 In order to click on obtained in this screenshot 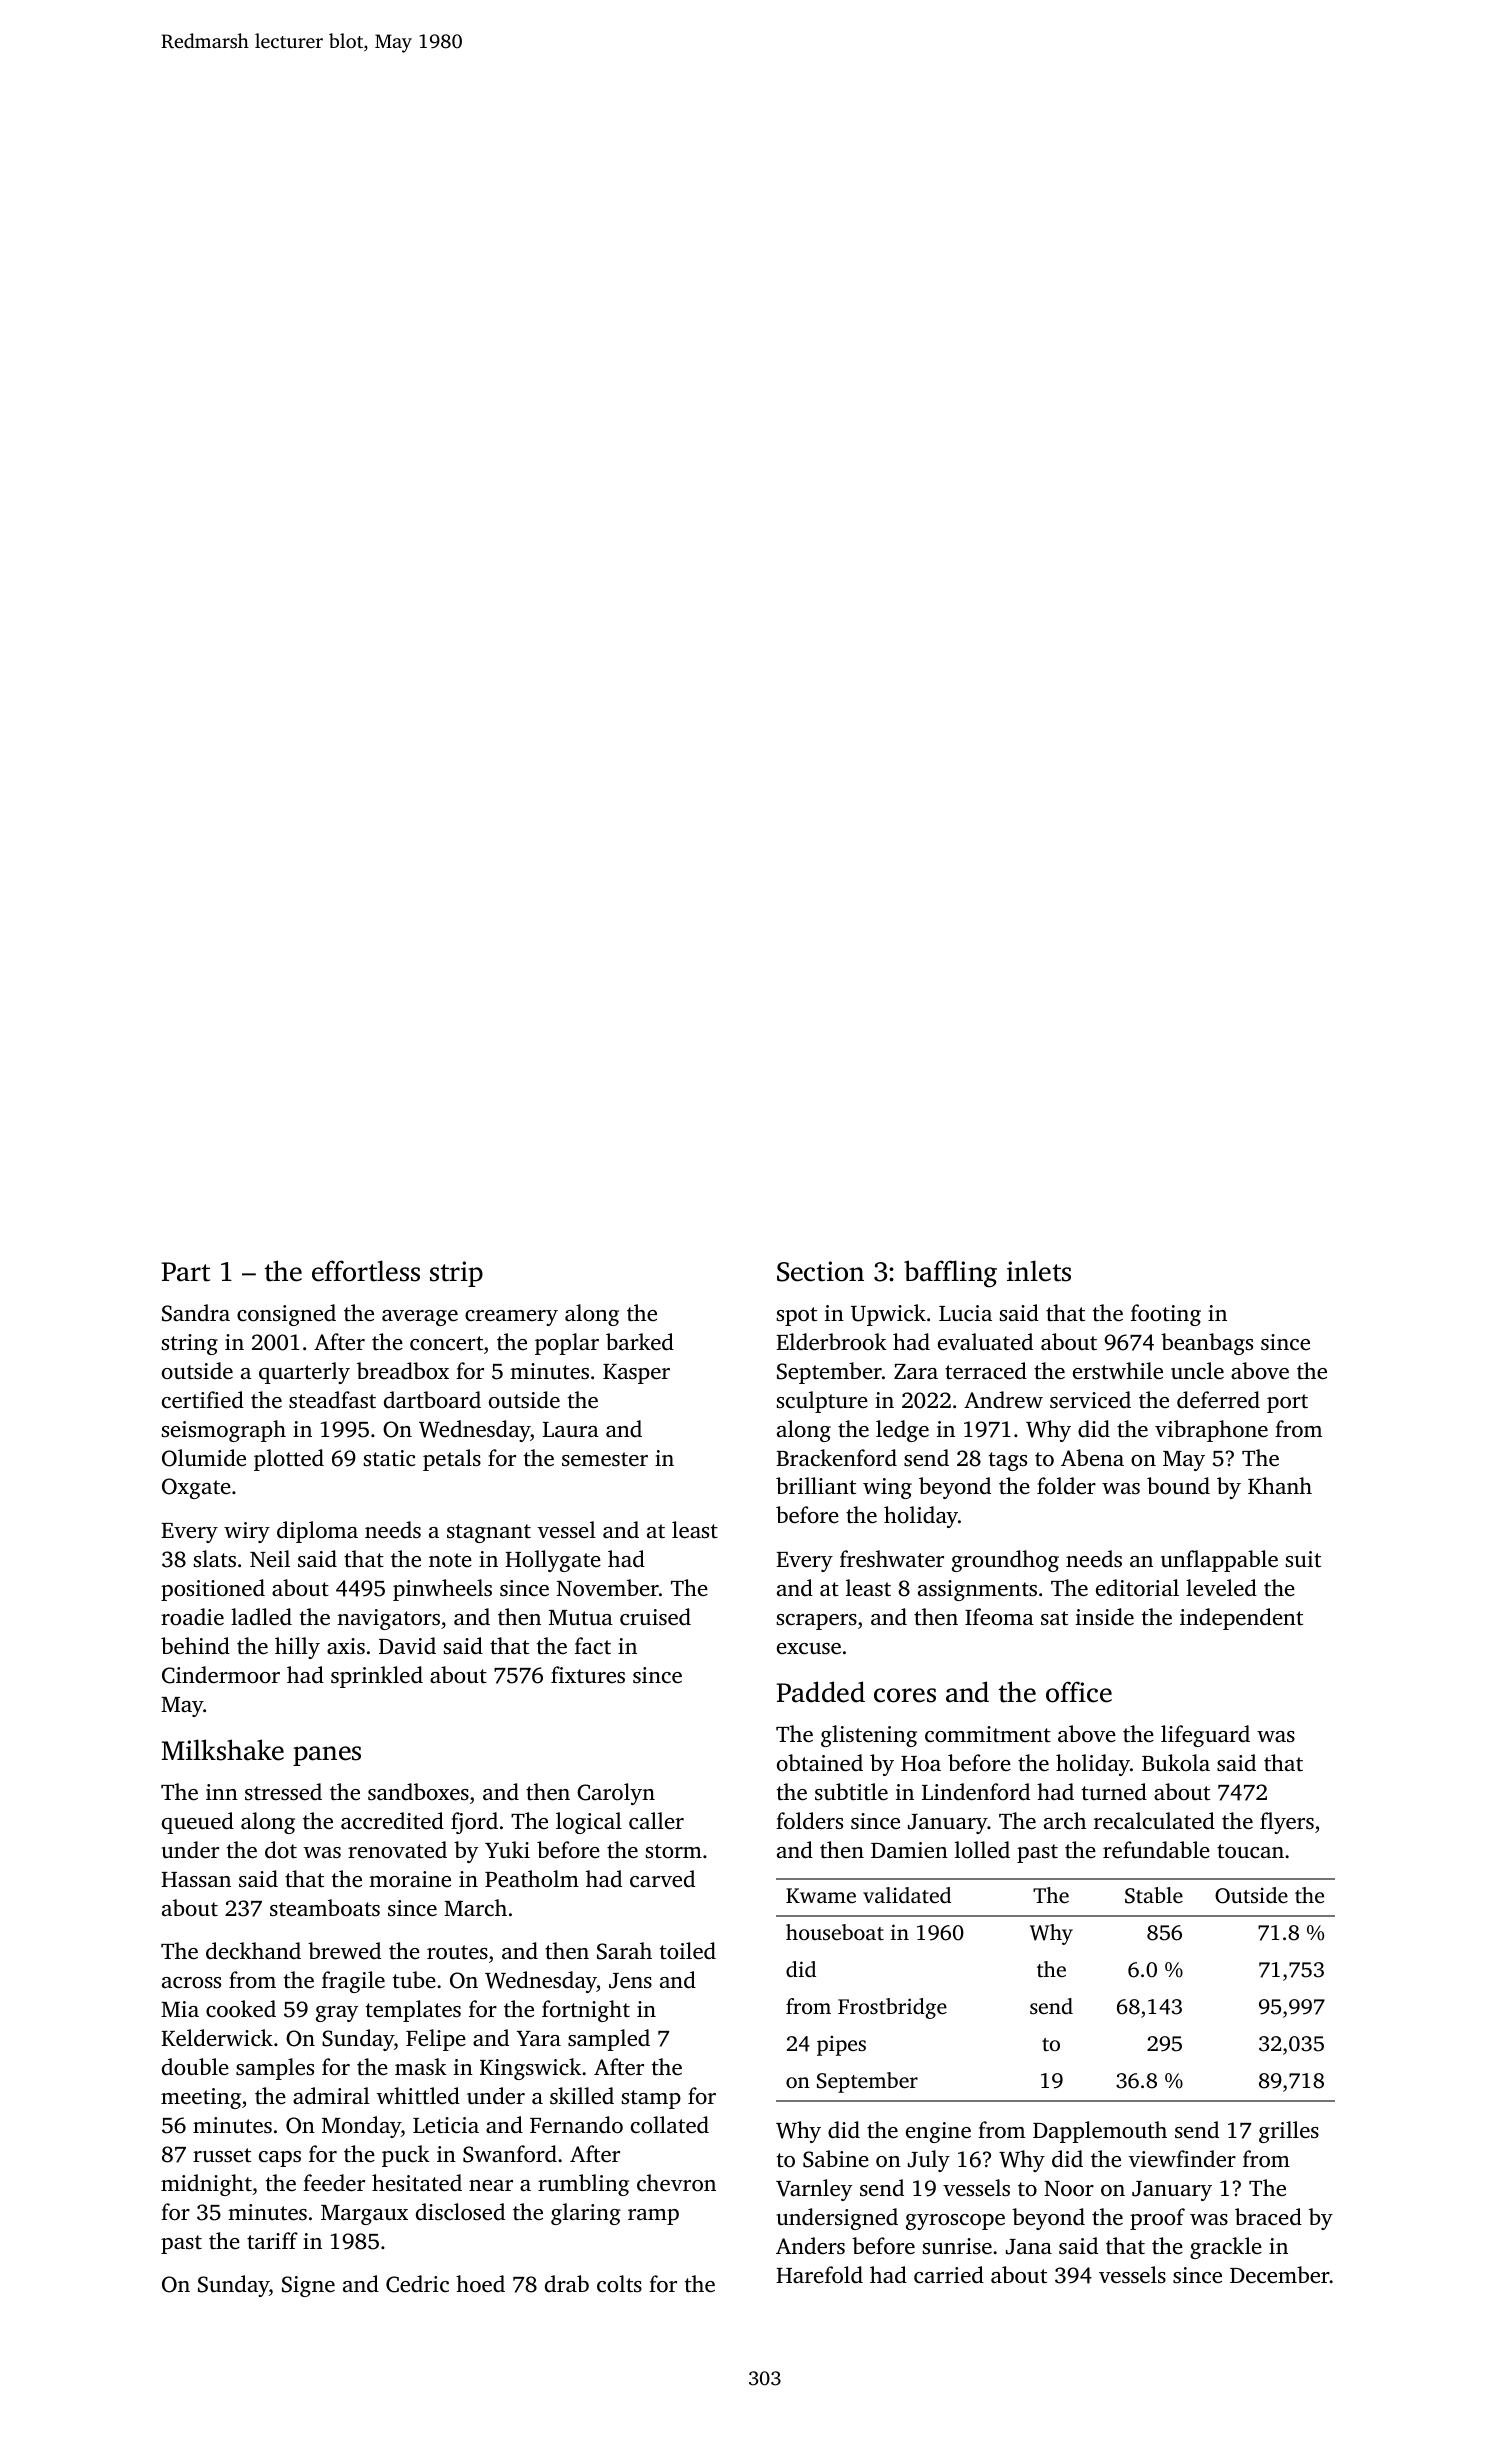, I will do `click(820, 1763)`.
